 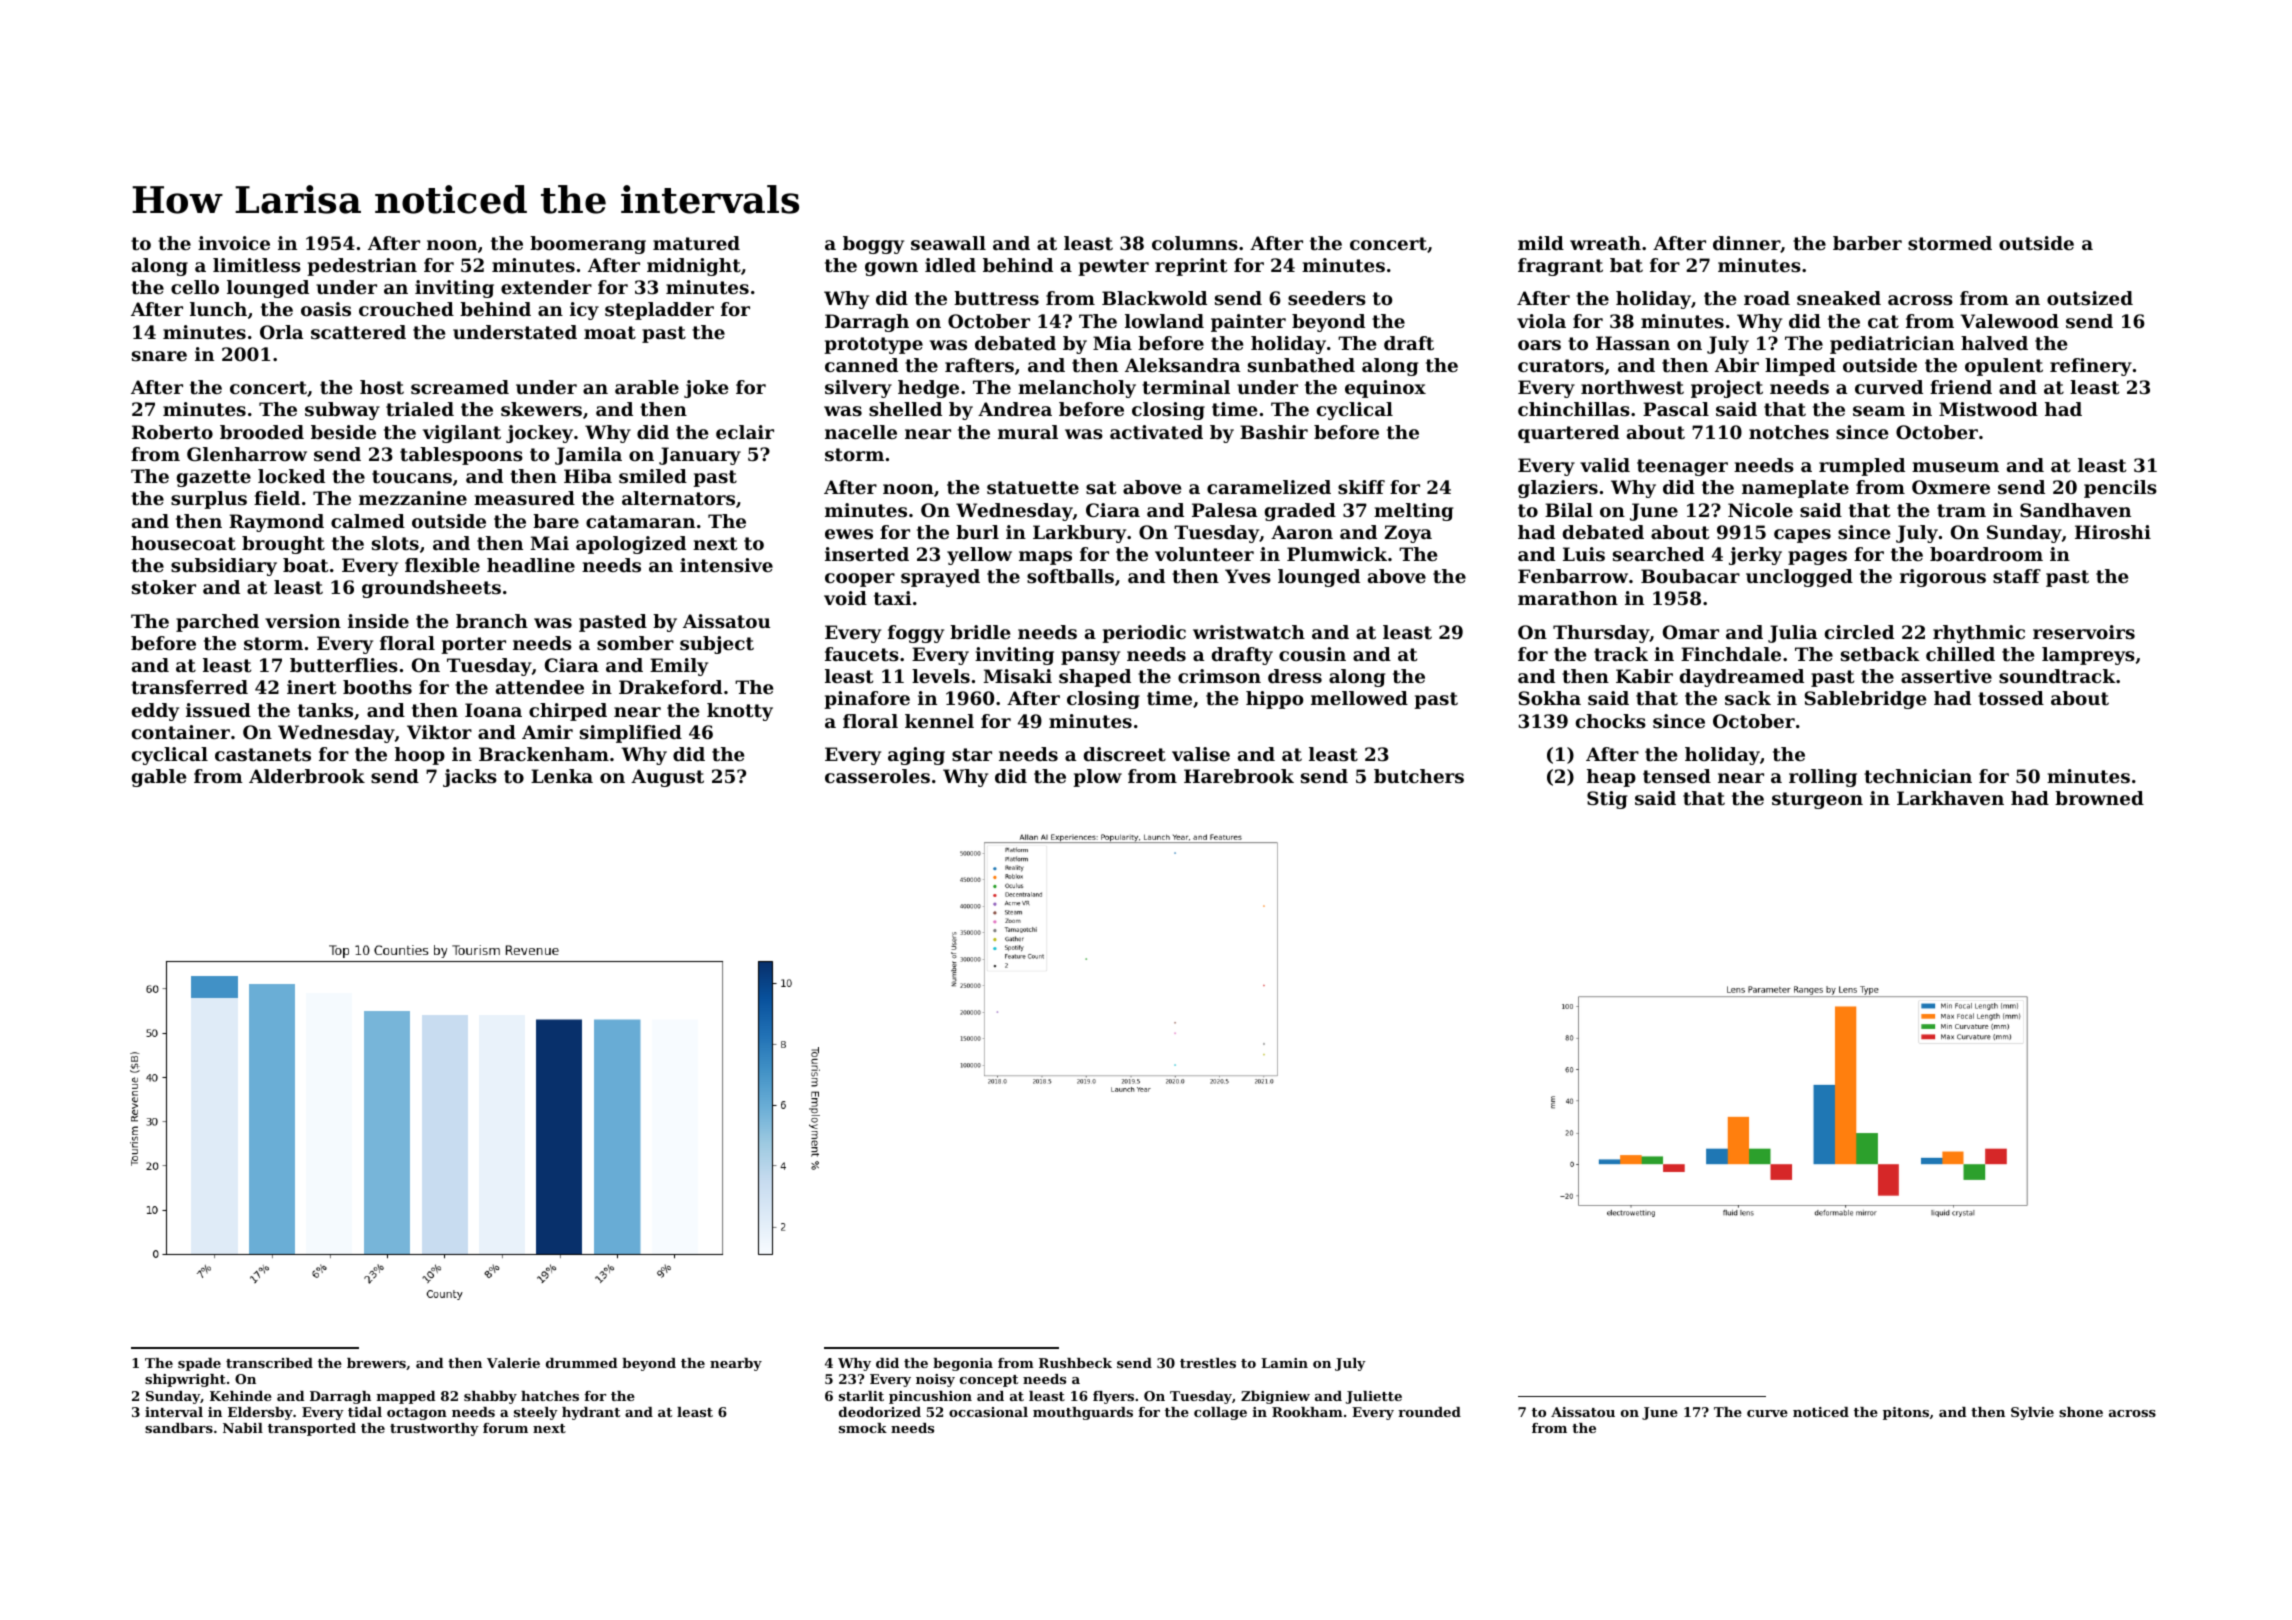 What do you see at coordinates (1249, 632) in the screenshot?
I see `wristwatch` at bounding box center [1249, 632].
